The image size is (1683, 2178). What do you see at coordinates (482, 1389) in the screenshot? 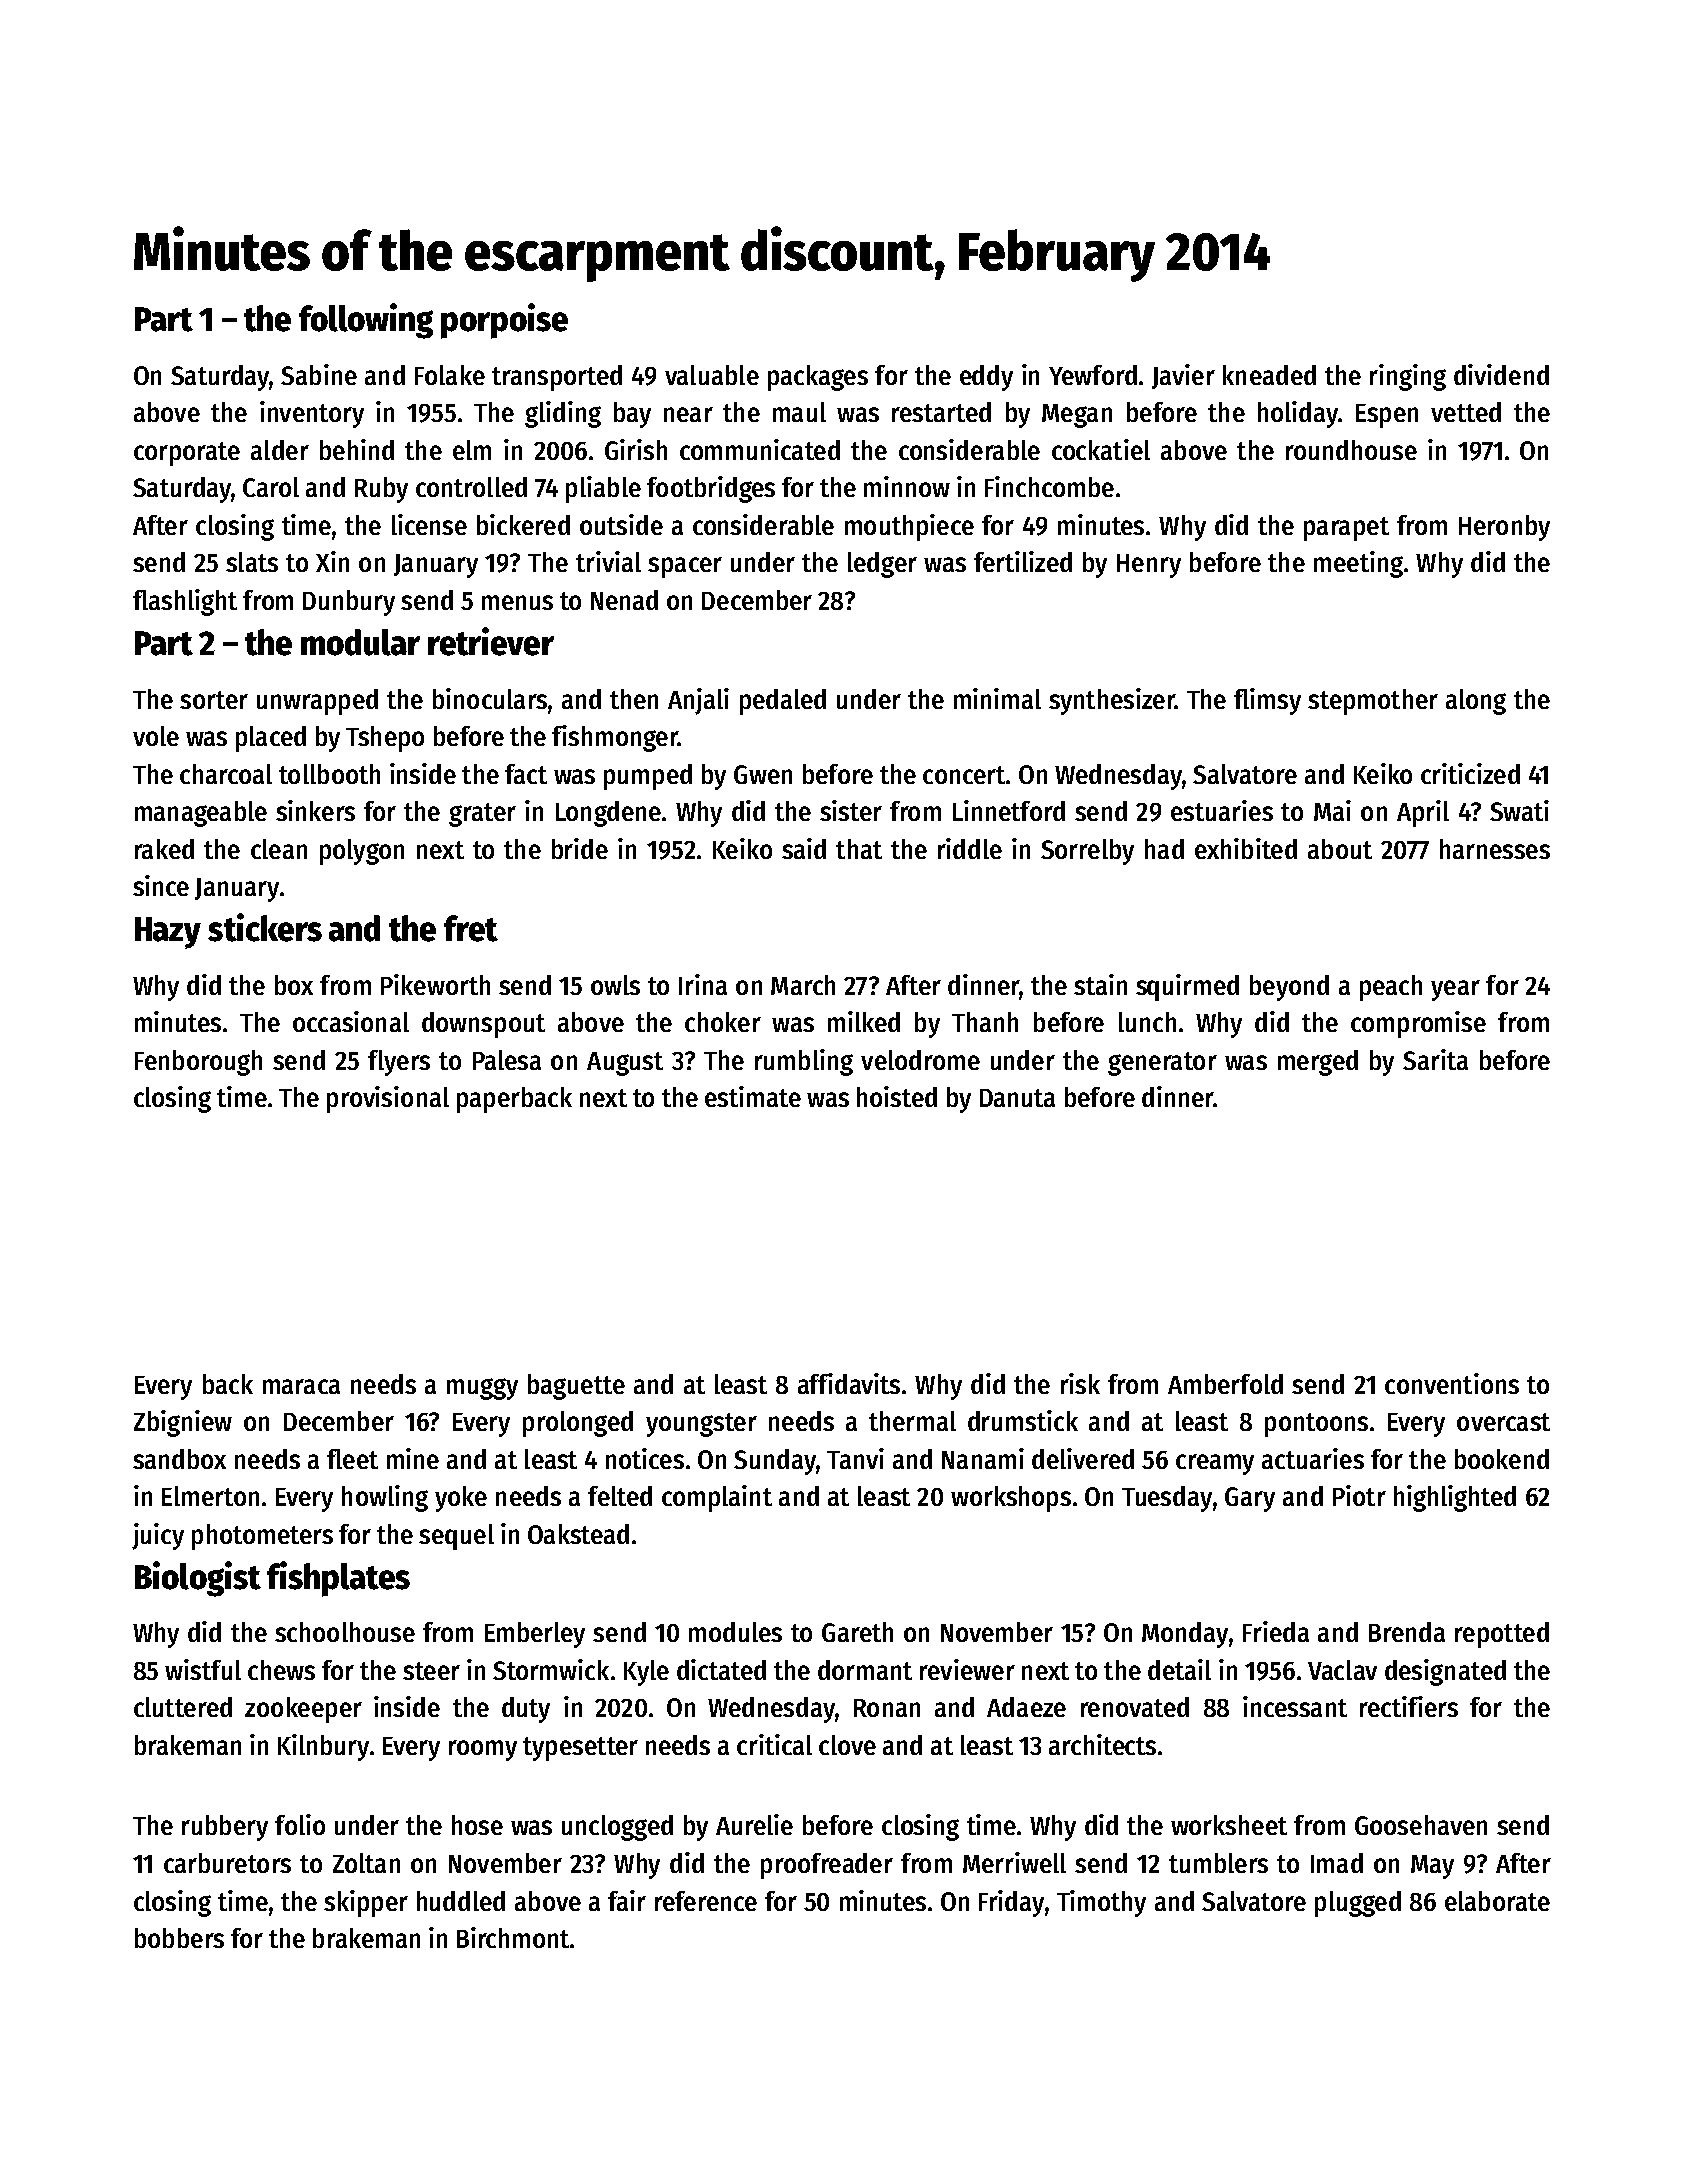
I see `muggy` at bounding box center [482, 1389].
